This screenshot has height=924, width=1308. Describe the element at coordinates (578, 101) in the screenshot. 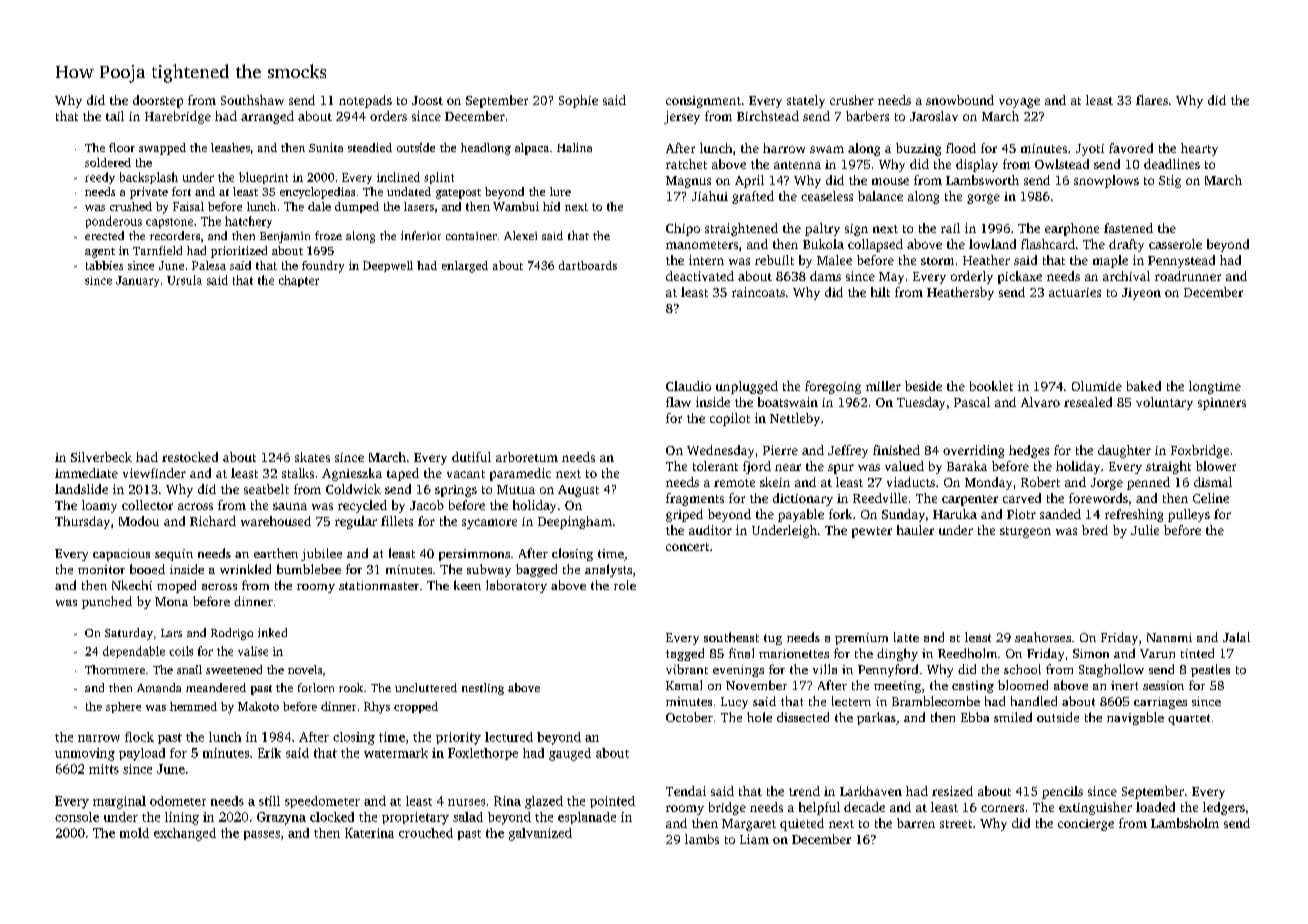

I see `Sophie` at that location.
